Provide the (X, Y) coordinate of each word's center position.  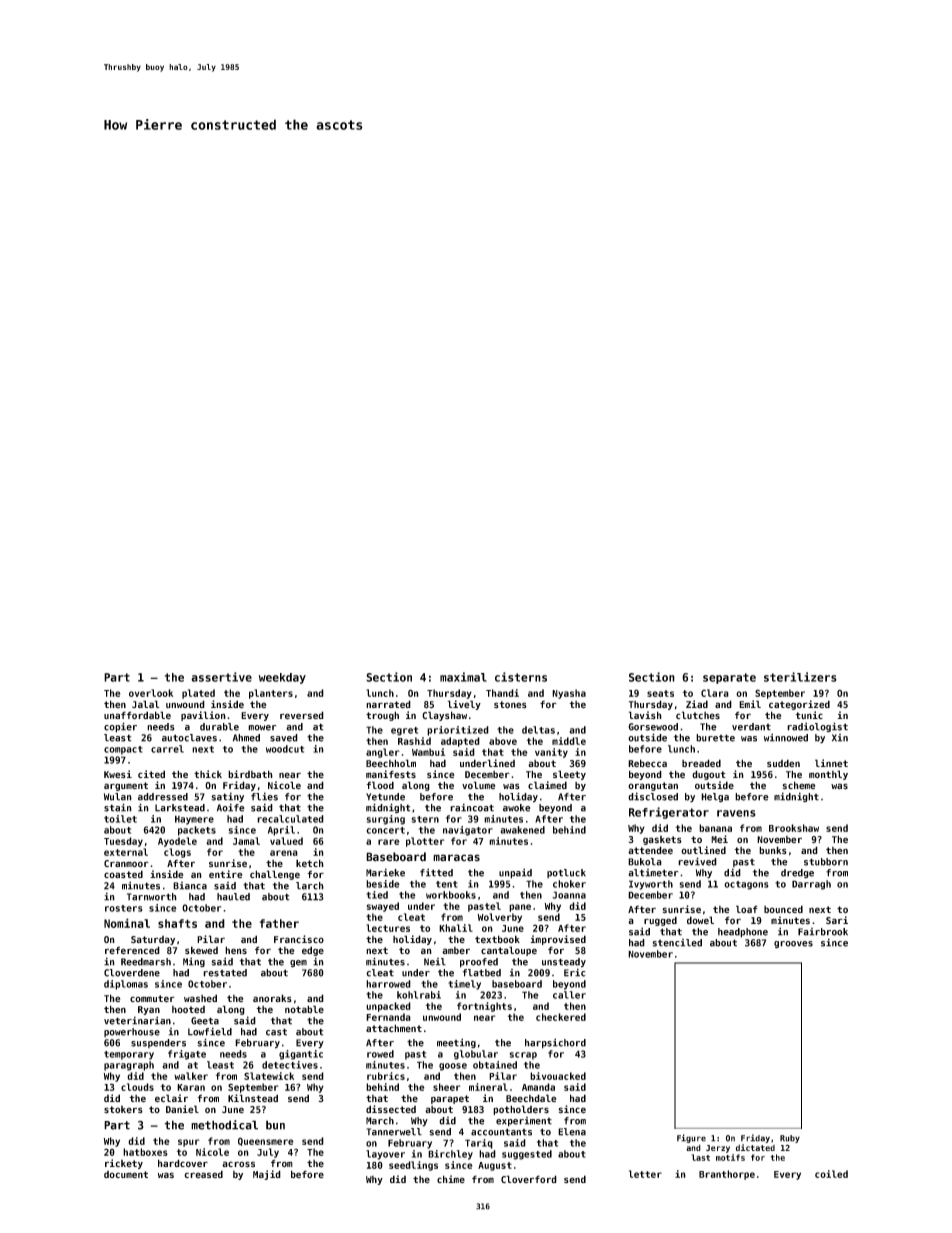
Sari (837, 920)
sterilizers (800, 677)
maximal (463, 677)
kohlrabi (419, 995)
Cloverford (529, 1179)
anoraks (272, 998)
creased (203, 1174)
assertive (221, 677)
